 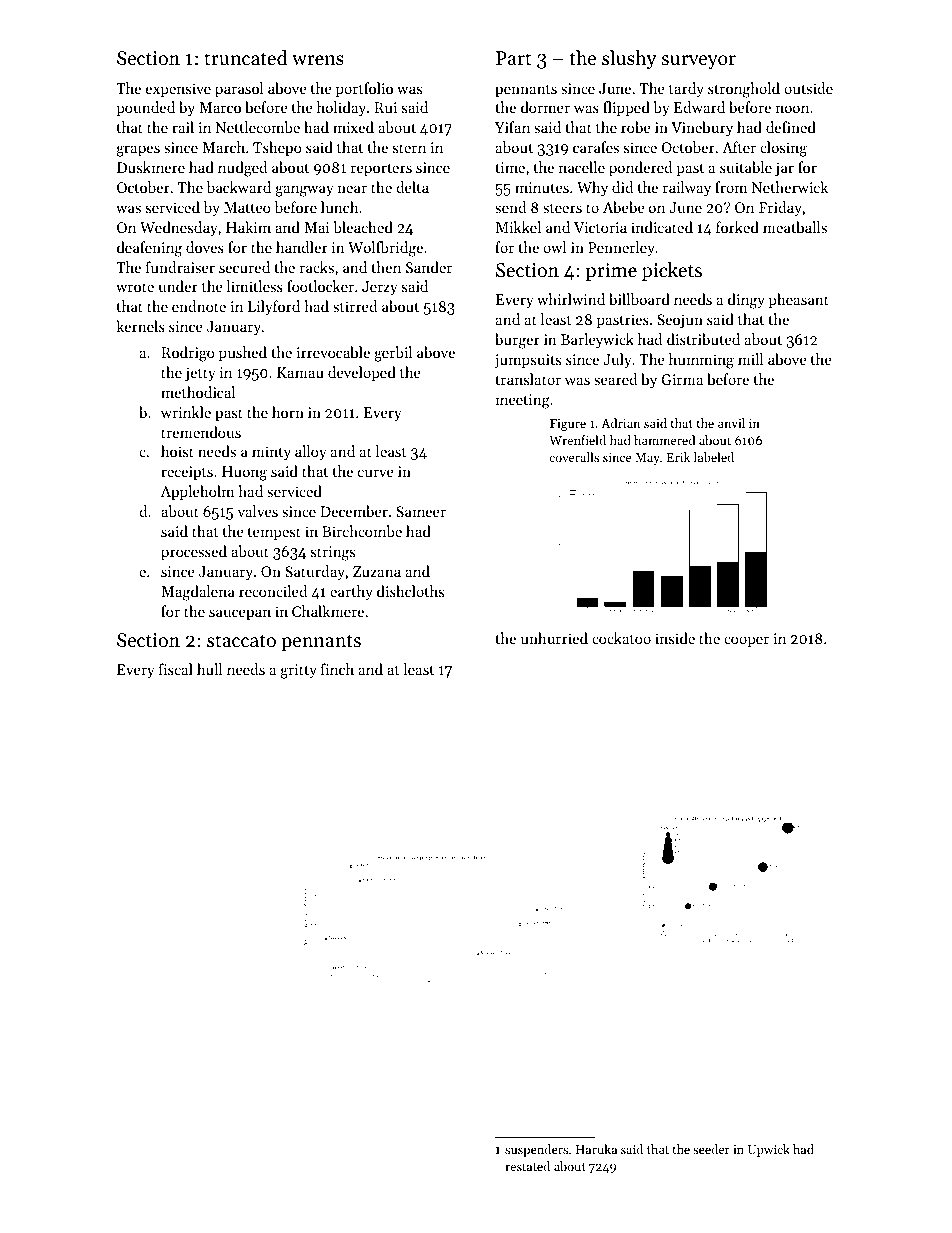 I want to click on processed, so click(x=194, y=552).
